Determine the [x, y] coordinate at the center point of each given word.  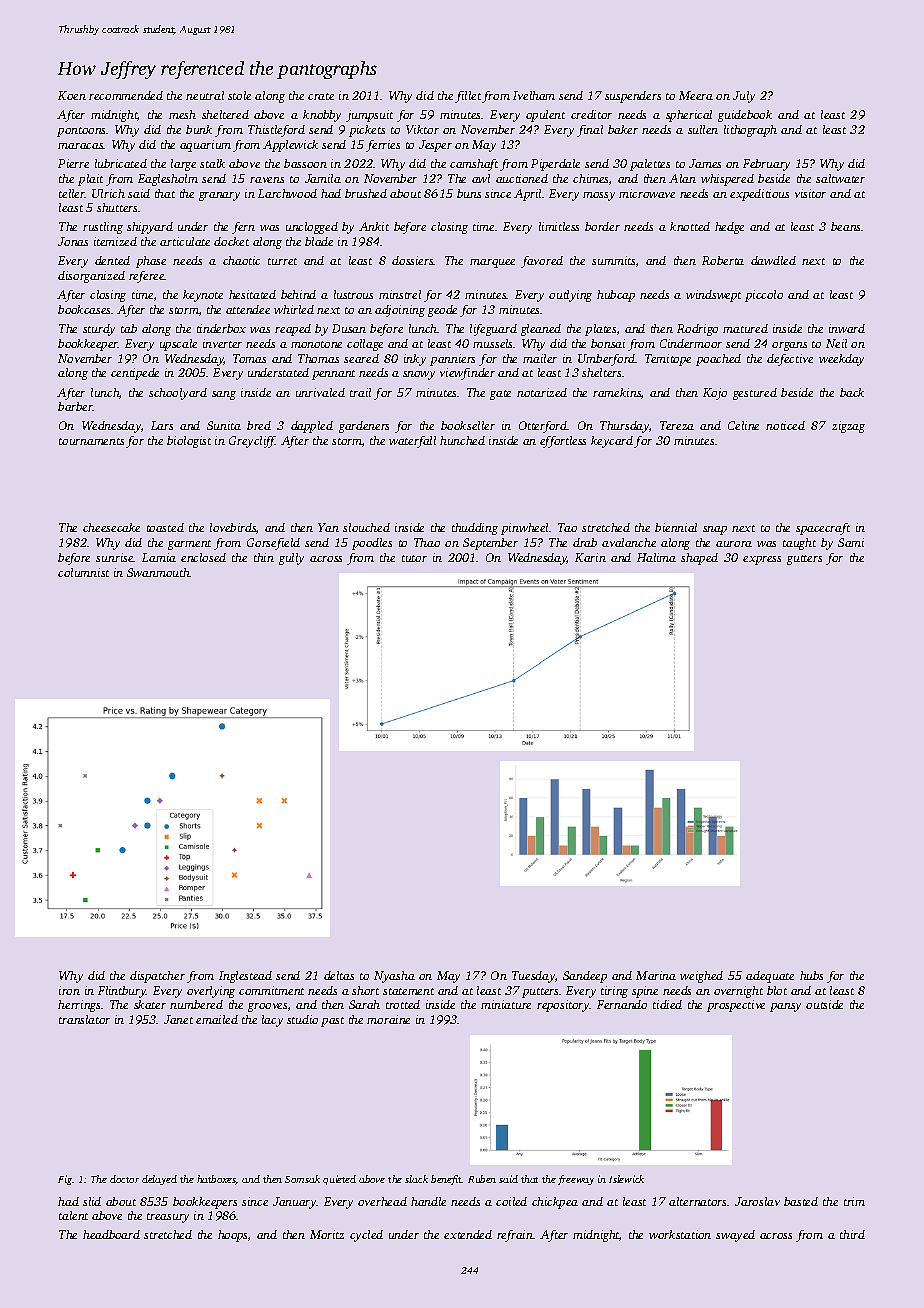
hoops [232, 1236]
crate [321, 96]
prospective [736, 1006]
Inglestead [245, 977]
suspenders [633, 97]
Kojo [715, 394]
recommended [126, 95]
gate [500, 395]
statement [408, 991]
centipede [135, 374]
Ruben [482, 1179]
